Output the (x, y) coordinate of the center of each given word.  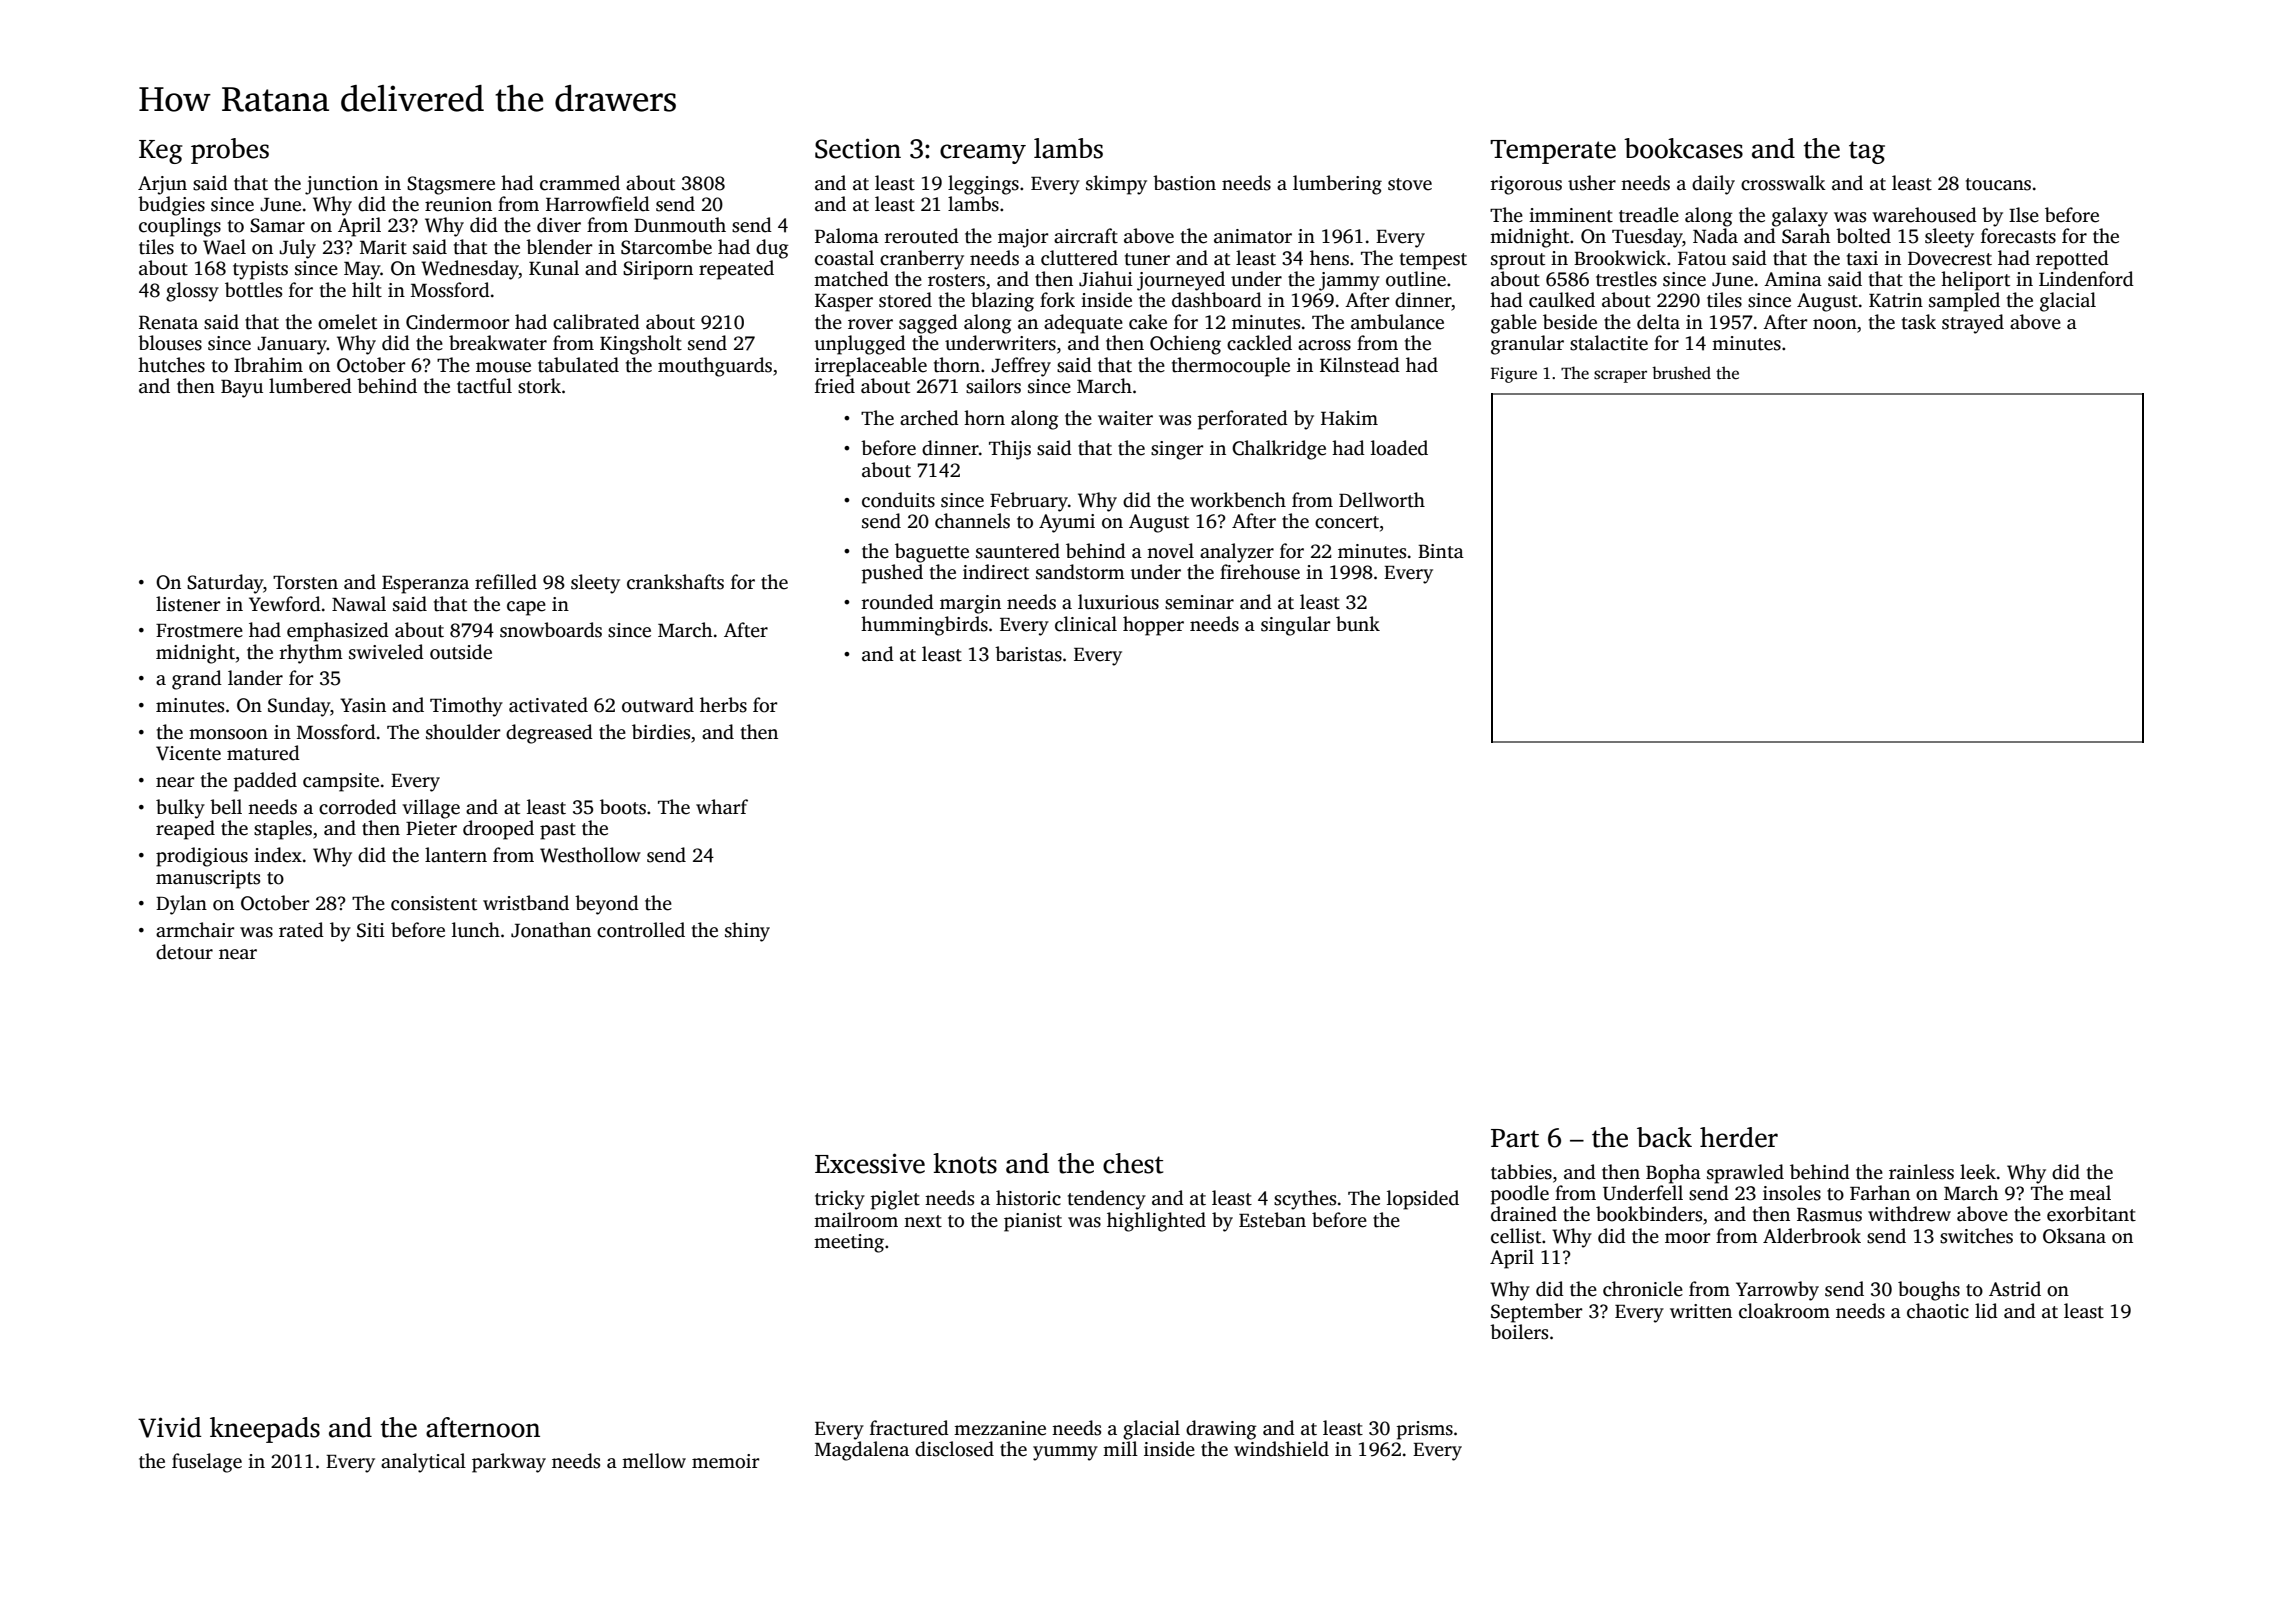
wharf (722, 807)
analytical (423, 1463)
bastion (1184, 183)
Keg (160, 152)
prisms (1425, 1430)
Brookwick (1620, 258)
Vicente (188, 753)
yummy (1065, 1453)
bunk (1358, 624)
